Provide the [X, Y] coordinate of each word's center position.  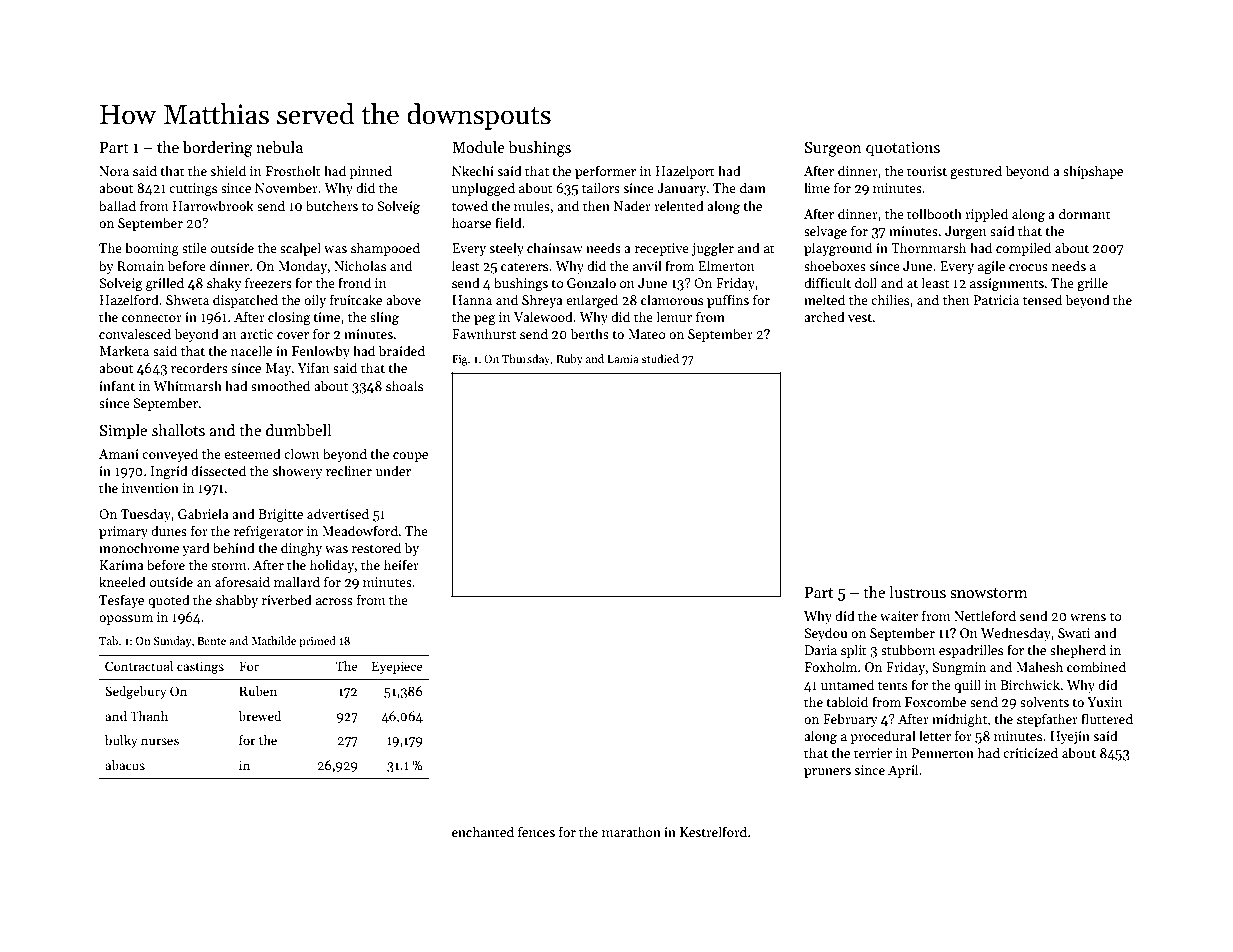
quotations [903, 148]
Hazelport [685, 172]
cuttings [193, 189]
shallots [178, 430]
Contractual [139, 666]
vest [860, 317]
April [903, 771]
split [854, 651]
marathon [631, 831]
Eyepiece [397, 667]
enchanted [483, 831]
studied [660, 358]
